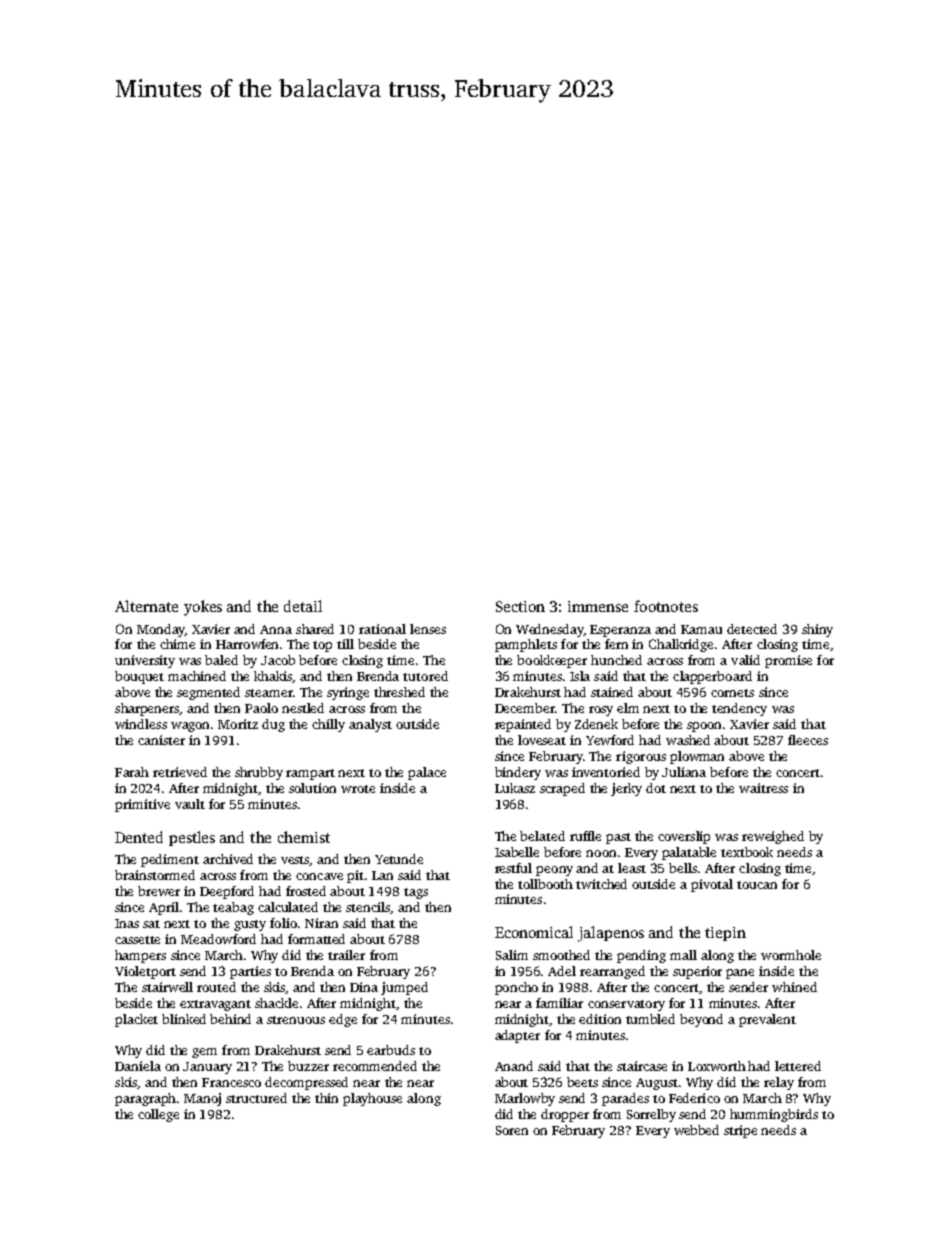 The width and height of the document is (952, 1233). What do you see at coordinates (611, 934) in the document?
I see `jalapenos` at bounding box center [611, 934].
